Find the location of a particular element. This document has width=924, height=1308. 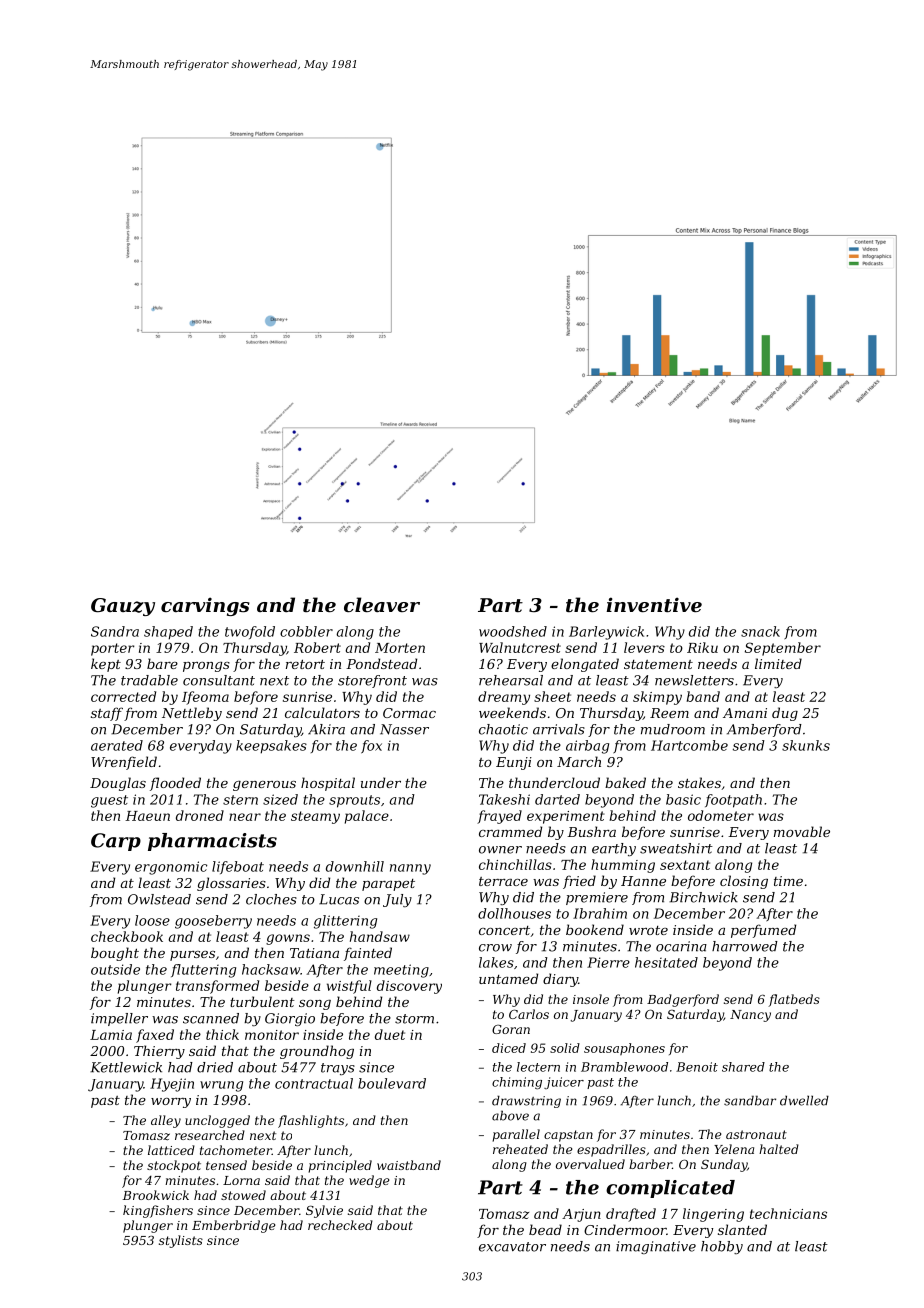

wrung is located at coordinates (221, 1086).
